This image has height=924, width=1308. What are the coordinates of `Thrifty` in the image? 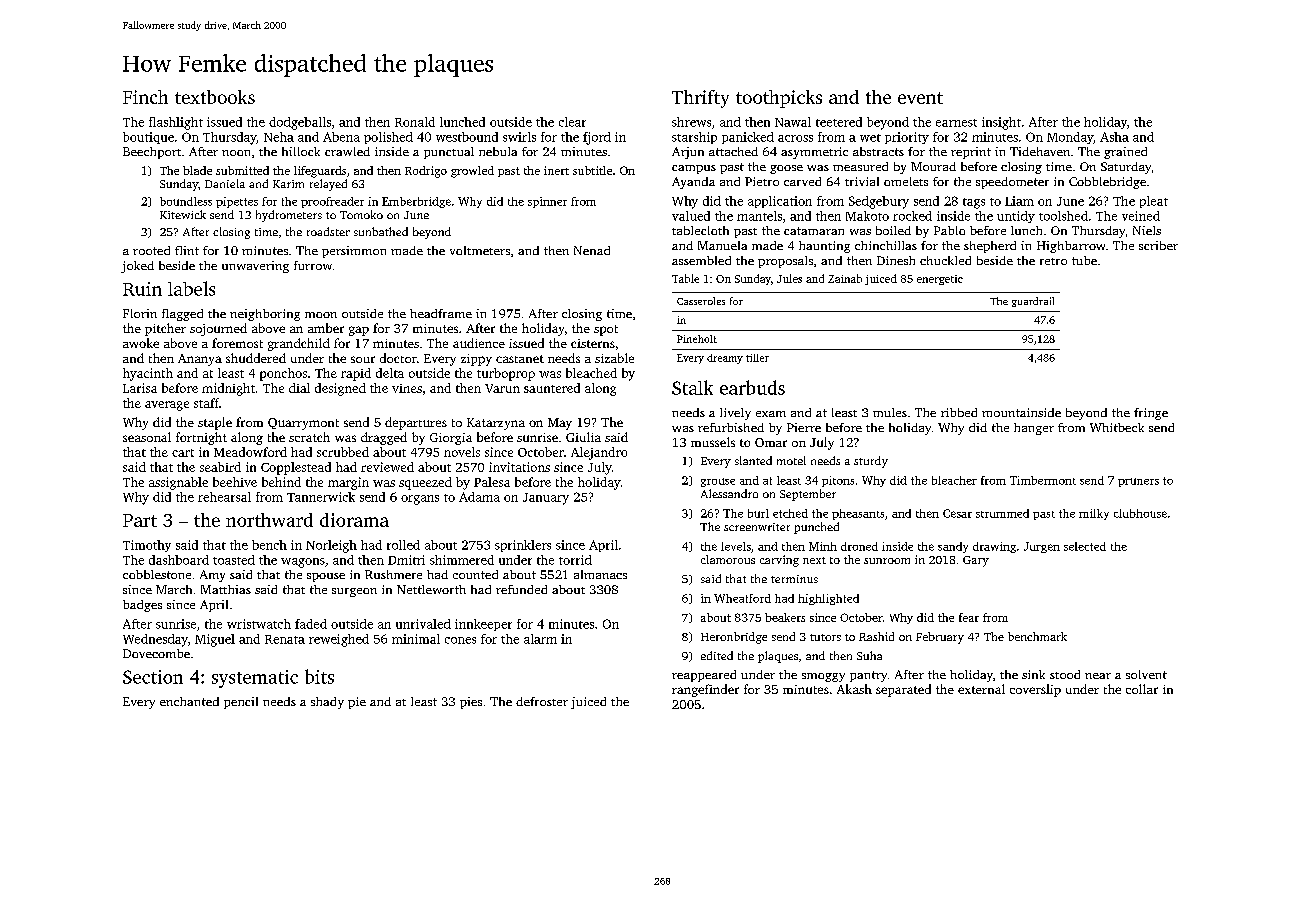 It's located at (700, 99).
